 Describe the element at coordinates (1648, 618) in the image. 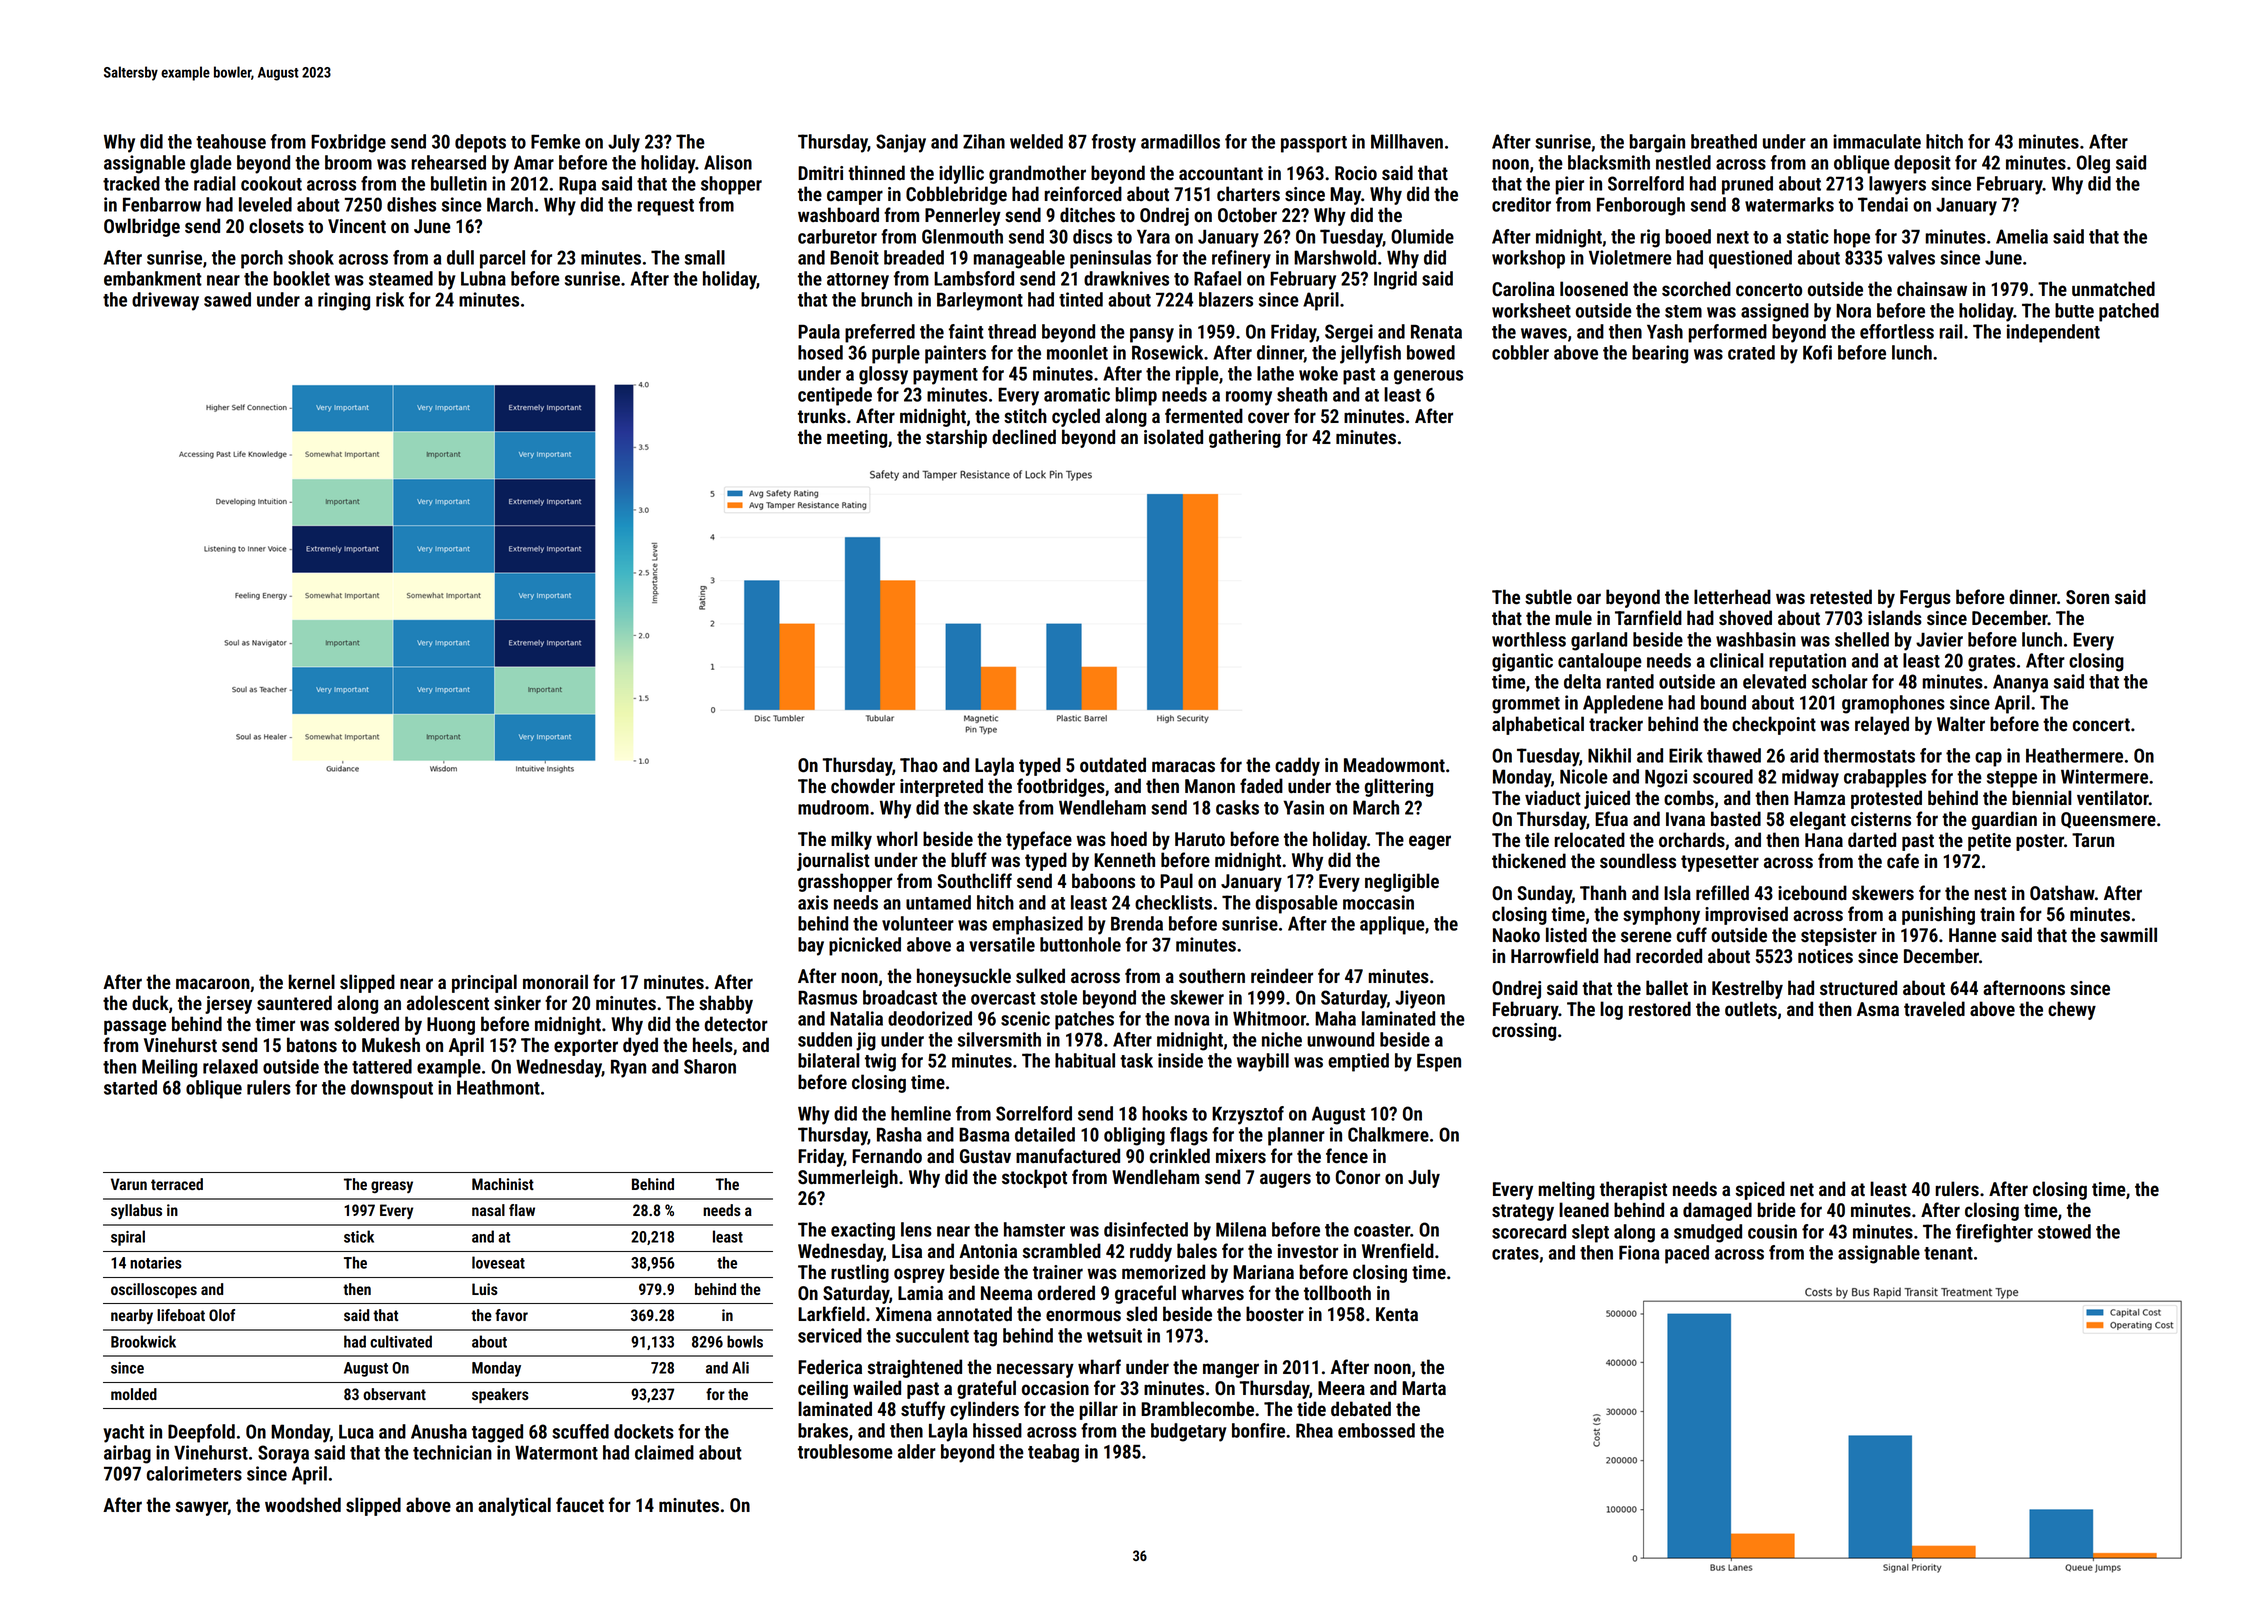

I see `Tarnfield` at that location.
